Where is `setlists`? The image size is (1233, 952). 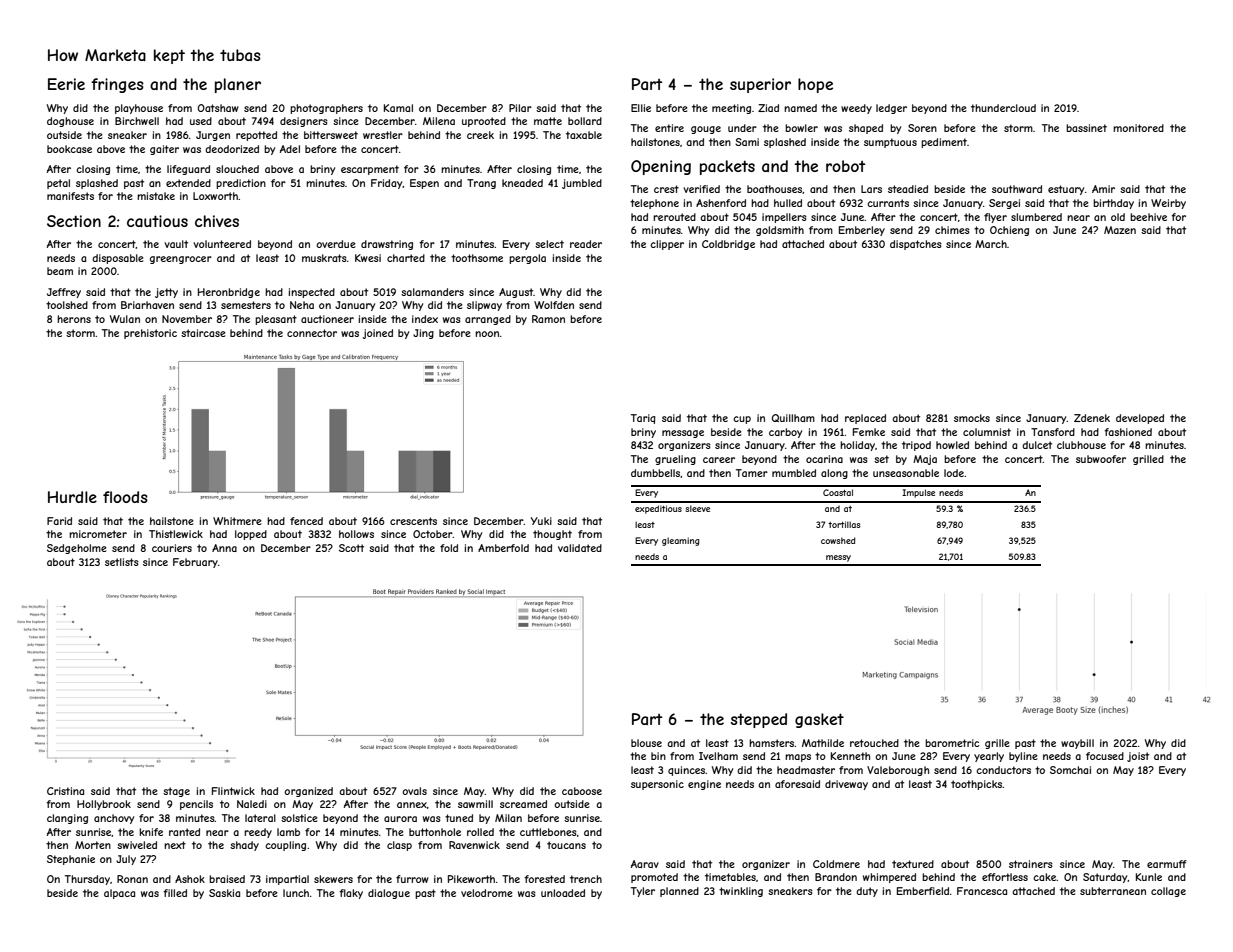 setlists is located at coordinates (122, 562).
